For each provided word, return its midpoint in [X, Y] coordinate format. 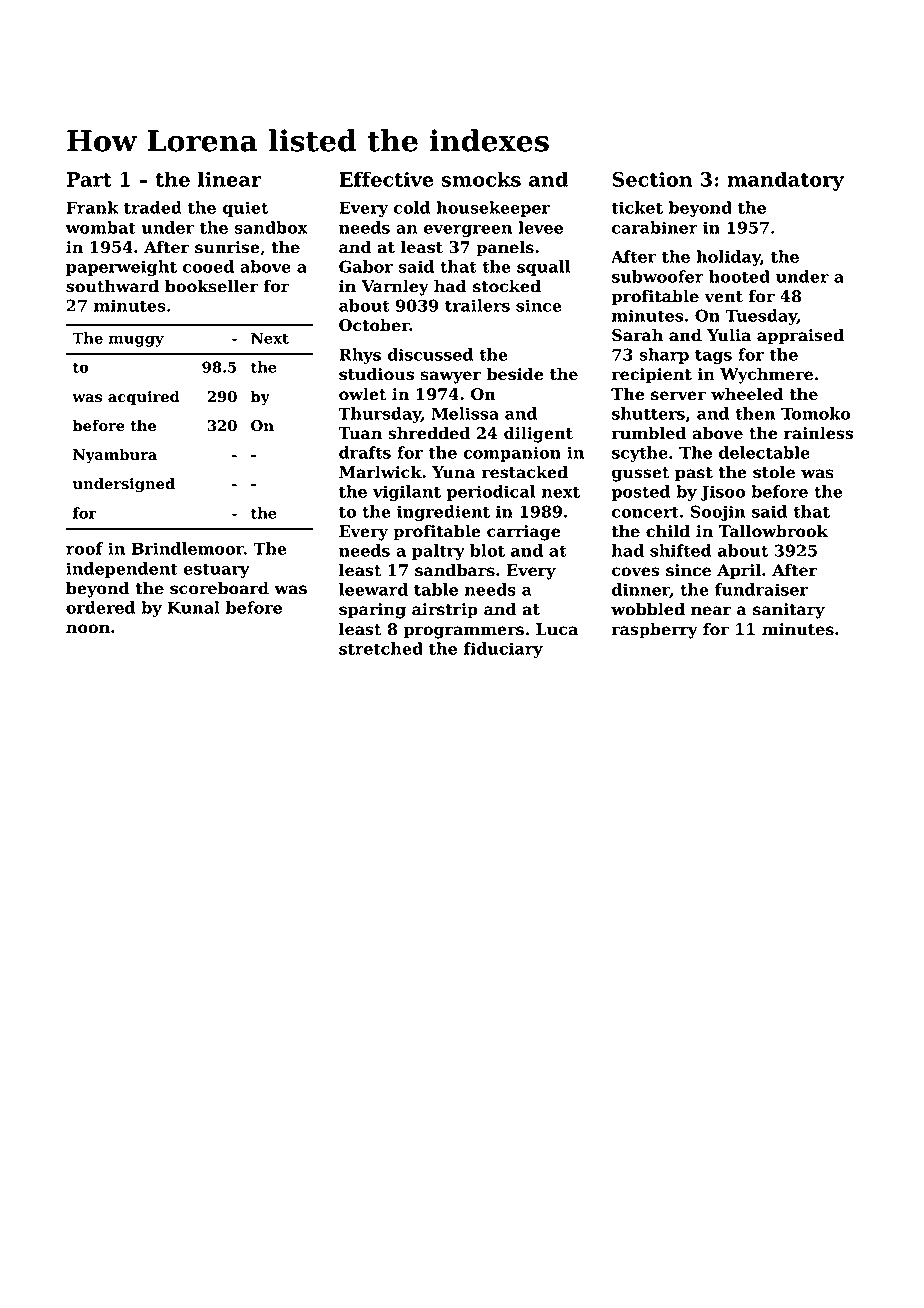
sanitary [789, 611]
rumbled [649, 433]
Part [89, 179]
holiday [728, 258]
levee [541, 227]
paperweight [121, 268]
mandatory [785, 181]
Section [652, 179]
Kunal [194, 607]
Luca [557, 629]
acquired [144, 397]
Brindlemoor [188, 548]
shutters [648, 413]
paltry [438, 552]
